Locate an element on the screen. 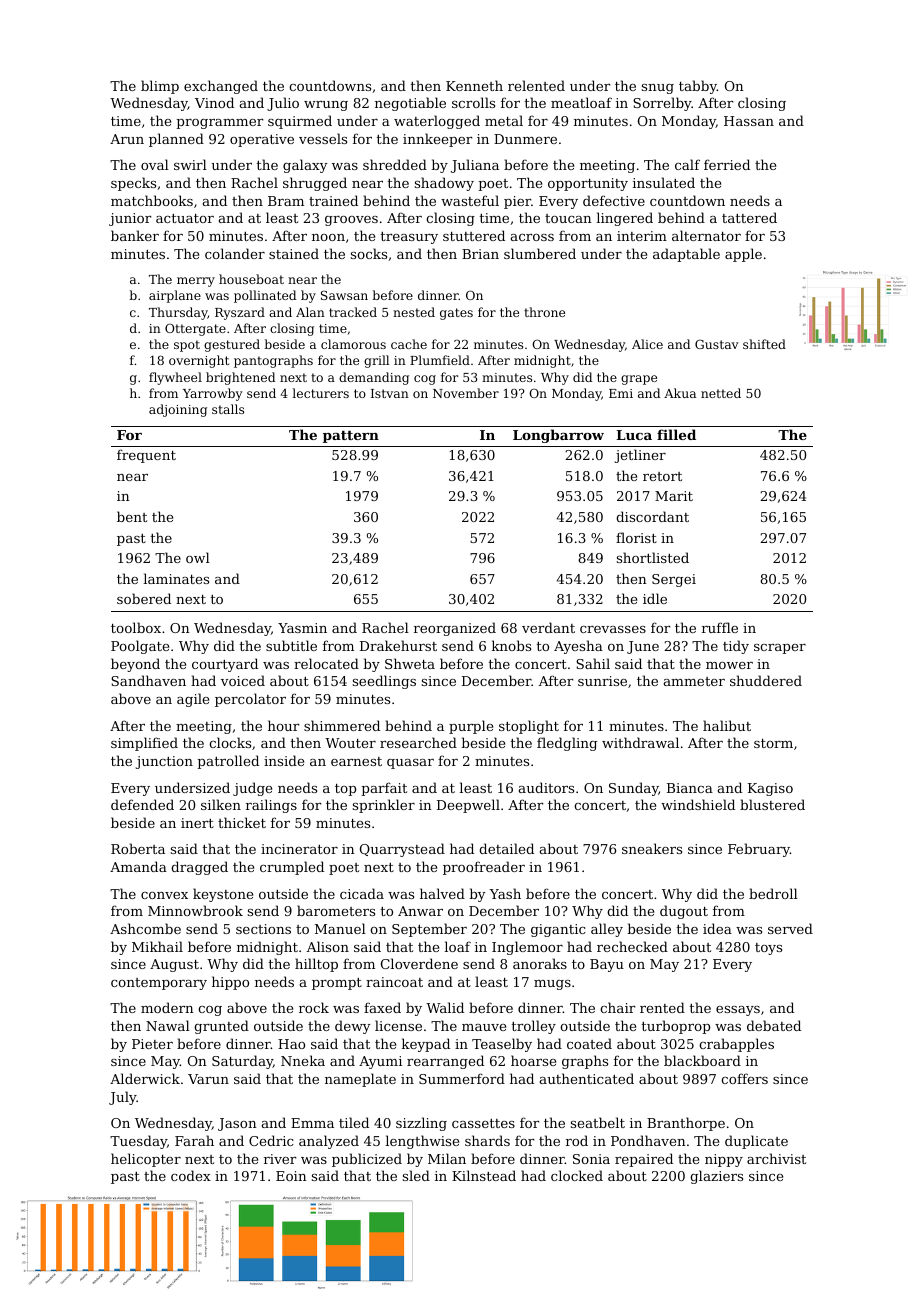 The image size is (924, 1308). Plumfield is located at coordinates (440, 360).
